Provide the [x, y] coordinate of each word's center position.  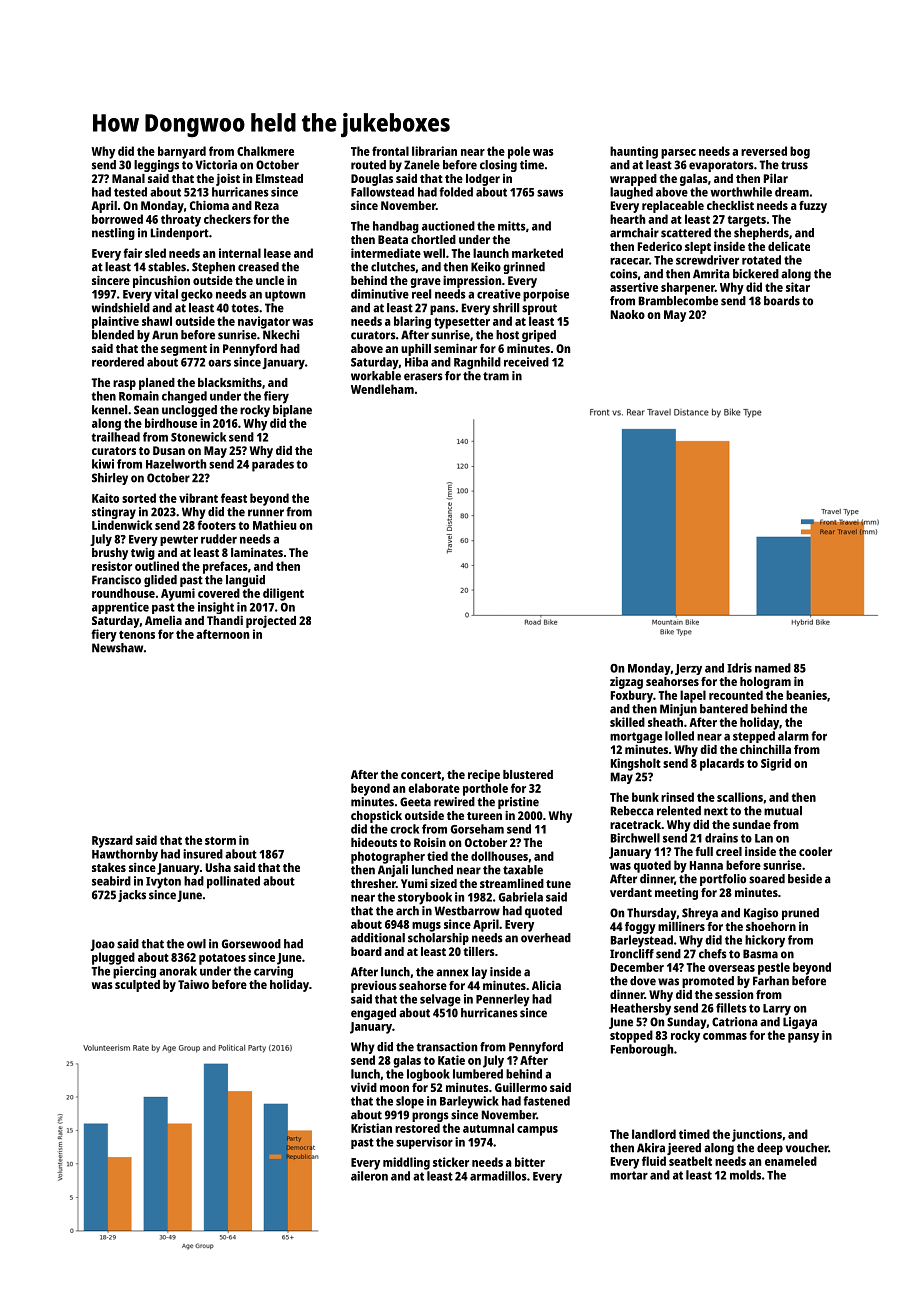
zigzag [626, 682]
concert [421, 775]
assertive [634, 287]
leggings [156, 166]
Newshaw [117, 648]
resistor [112, 566]
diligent [283, 594]
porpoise [546, 295]
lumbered [478, 1074]
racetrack [635, 824]
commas [725, 1036]
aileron [369, 1176]
